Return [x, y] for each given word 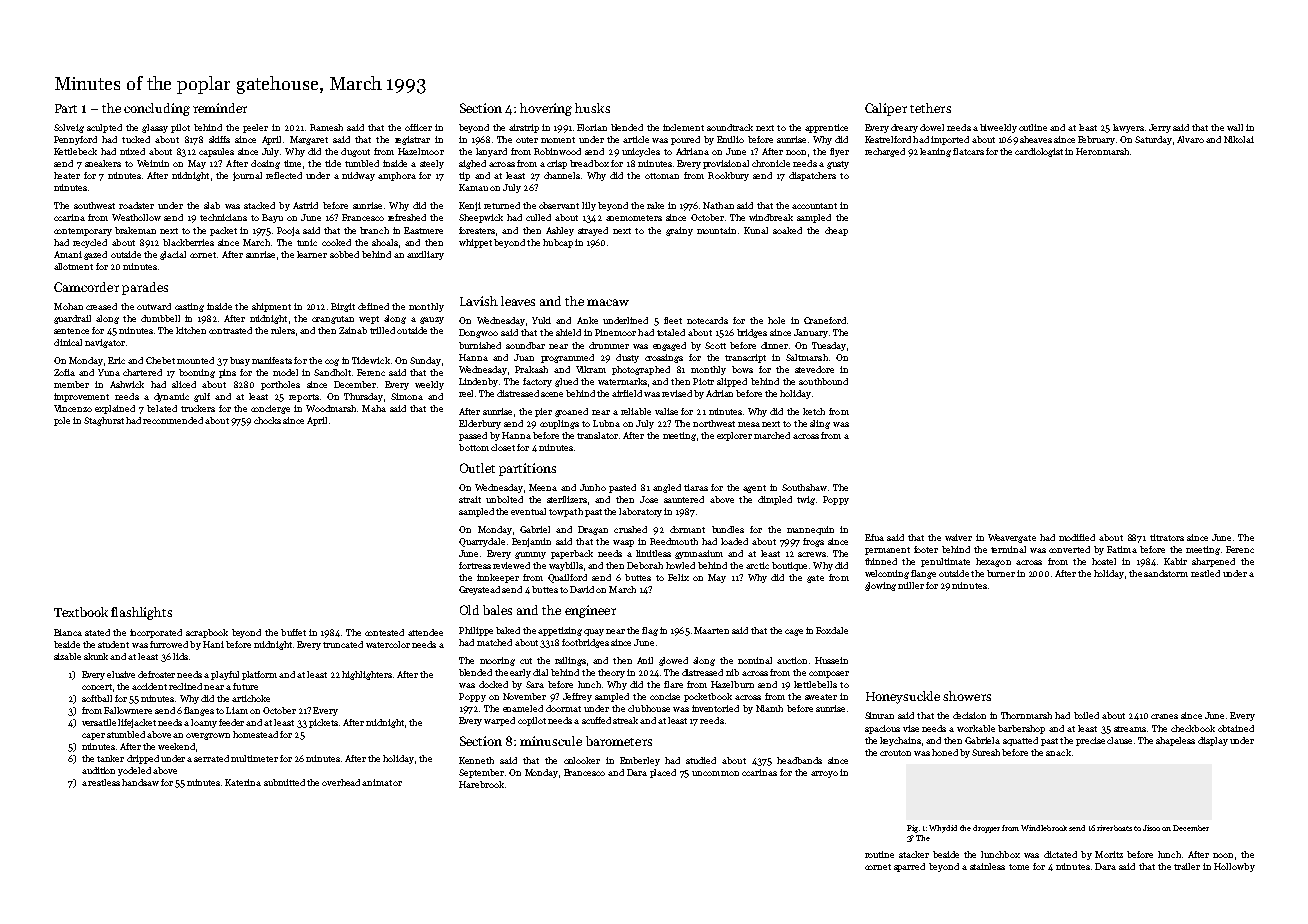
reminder [220, 108]
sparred [909, 867]
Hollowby [1234, 867]
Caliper [886, 109]
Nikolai [1239, 139]
